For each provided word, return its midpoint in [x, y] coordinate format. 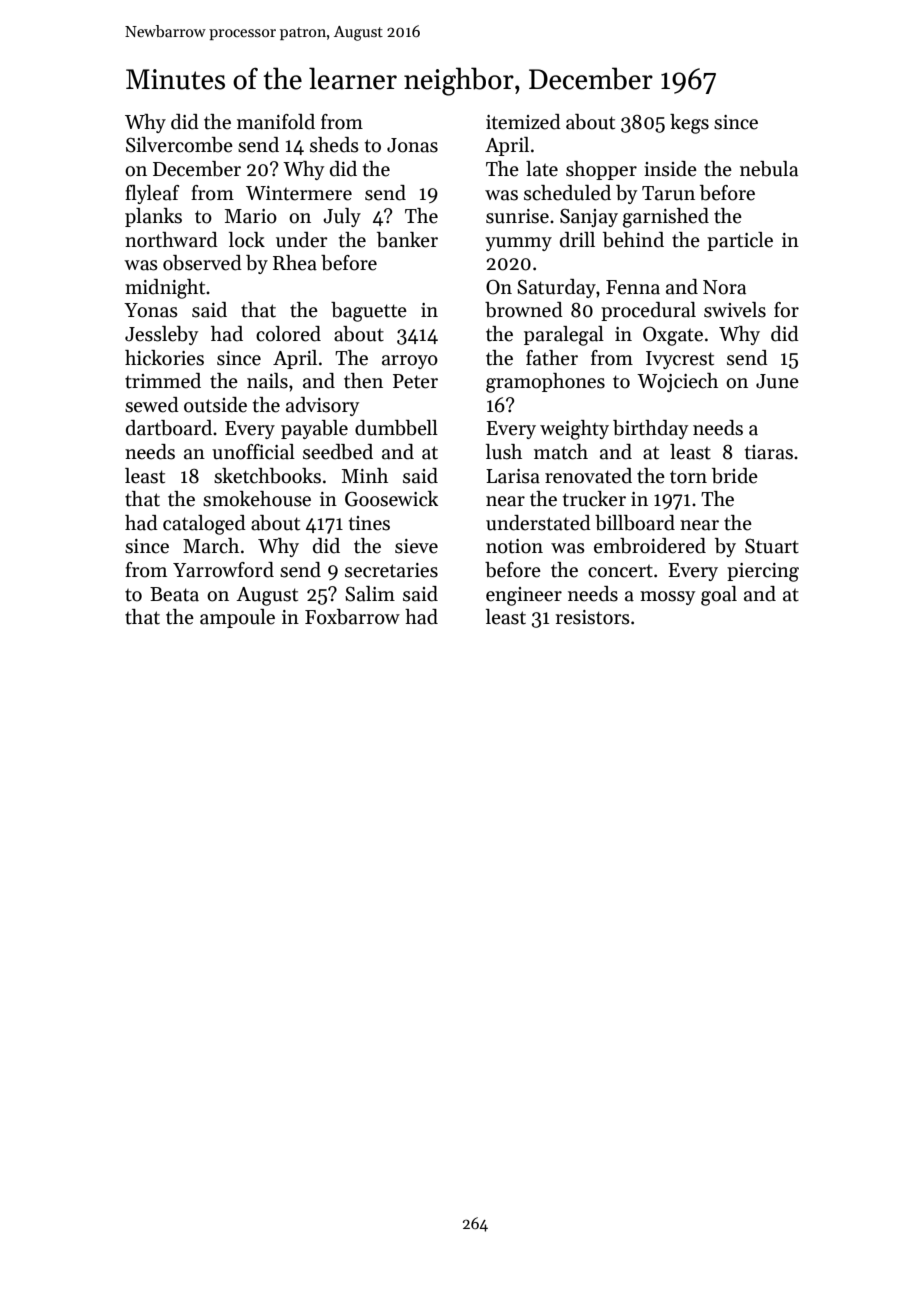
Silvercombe [179, 145]
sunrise [517, 216]
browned [524, 310]
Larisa [513, 476]
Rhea [295, 263]
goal [719, 596]
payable [314, 429]
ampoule [237, 618]
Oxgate [673, 336]
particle [740, 241]
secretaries [391, 570]
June [777, 381]
